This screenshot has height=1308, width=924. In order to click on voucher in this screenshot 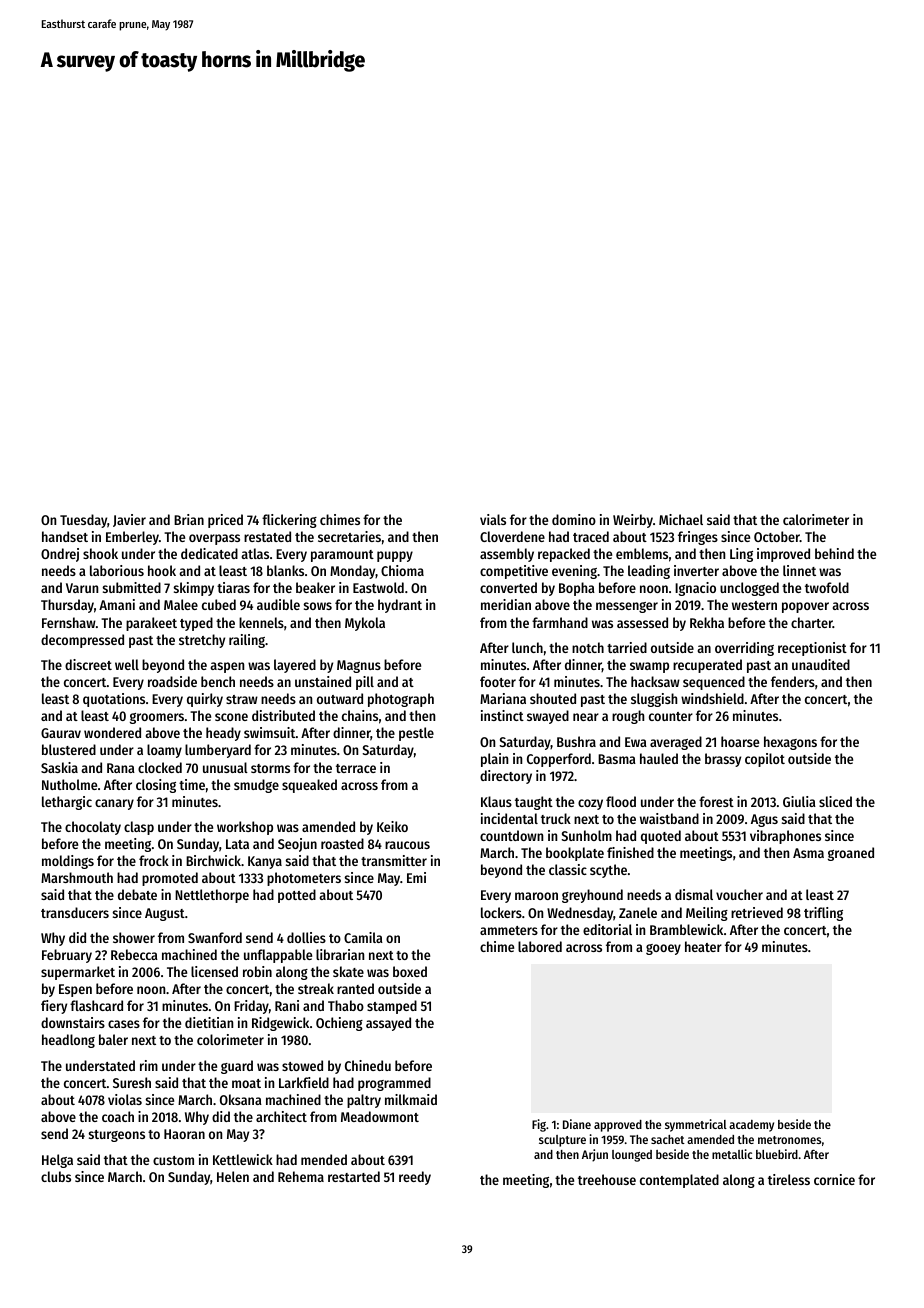, I will do `click(739, 894)`.
